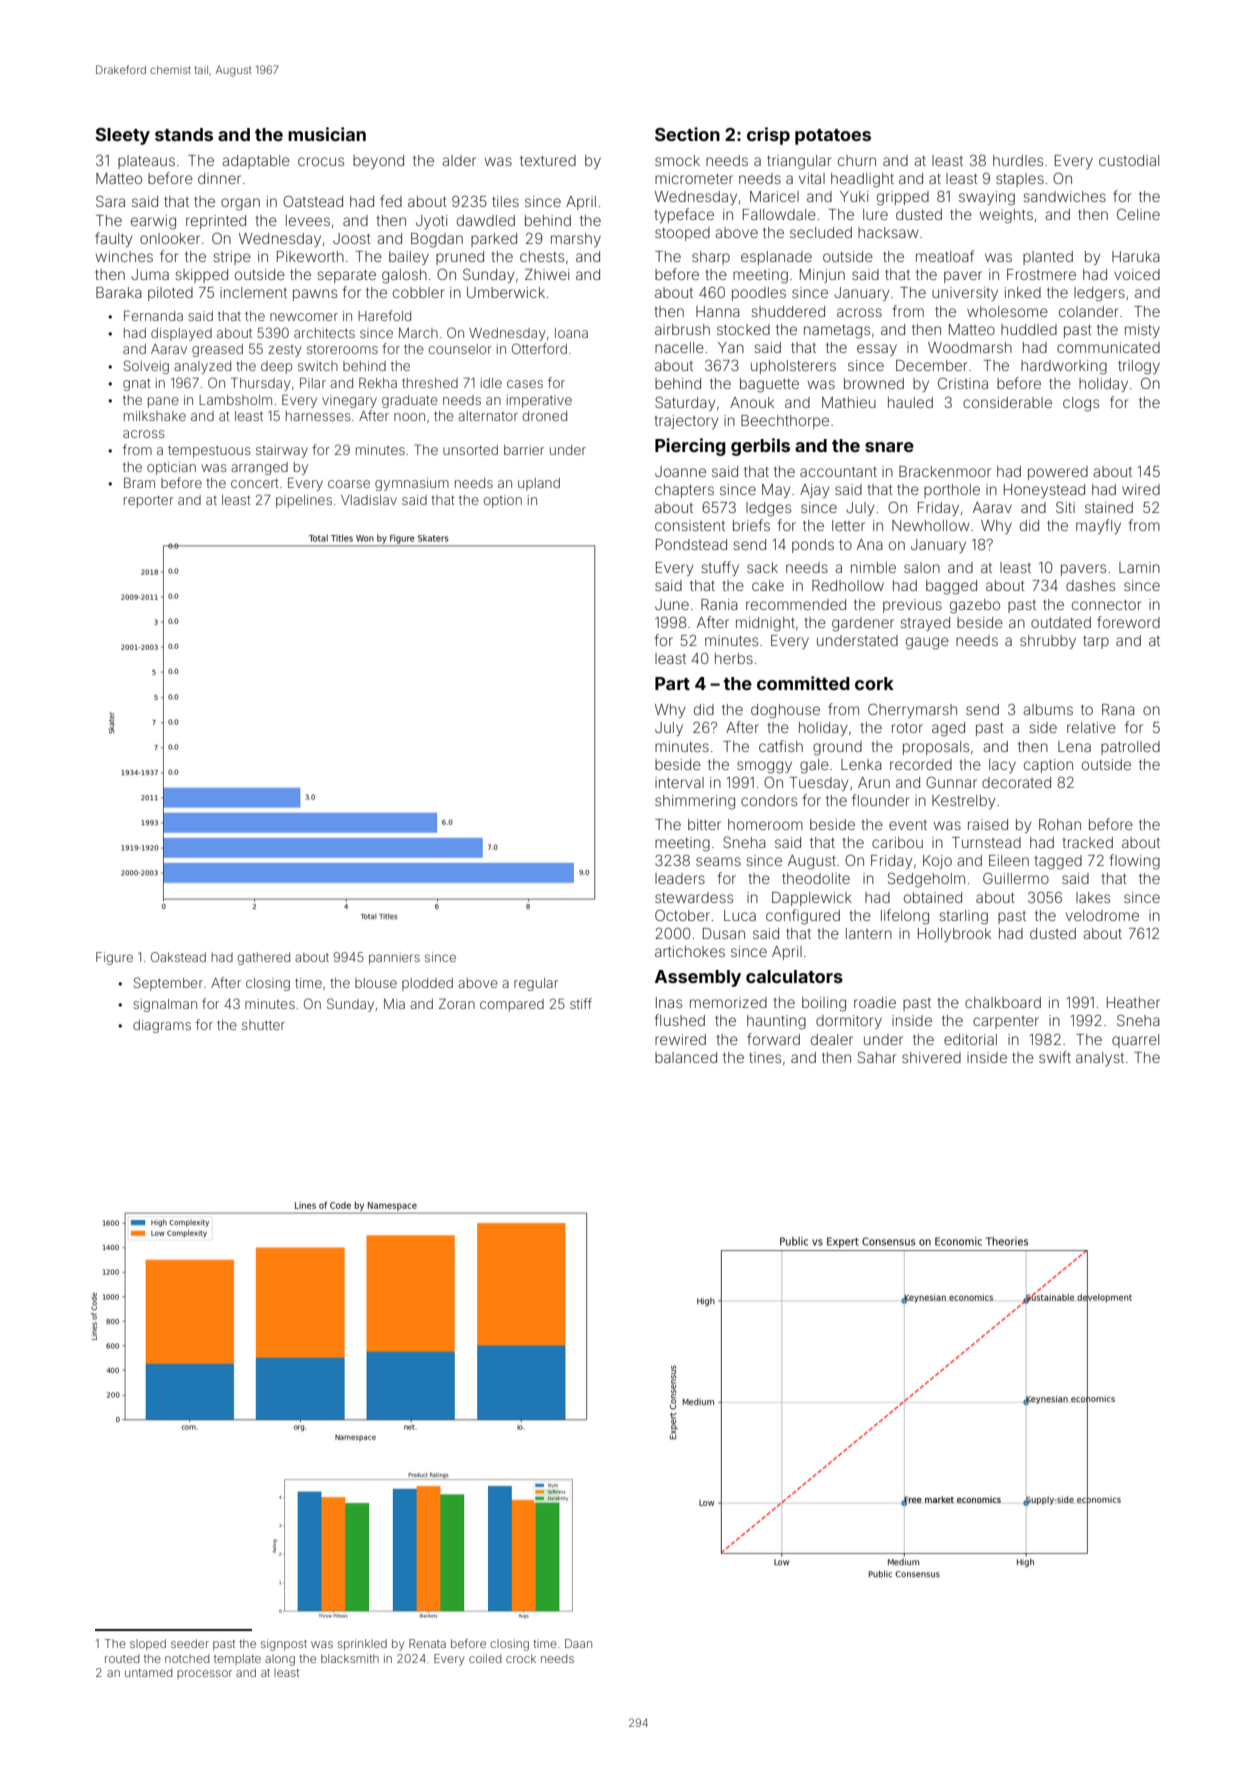  I want to click on Cristina, so click(963, 383).
